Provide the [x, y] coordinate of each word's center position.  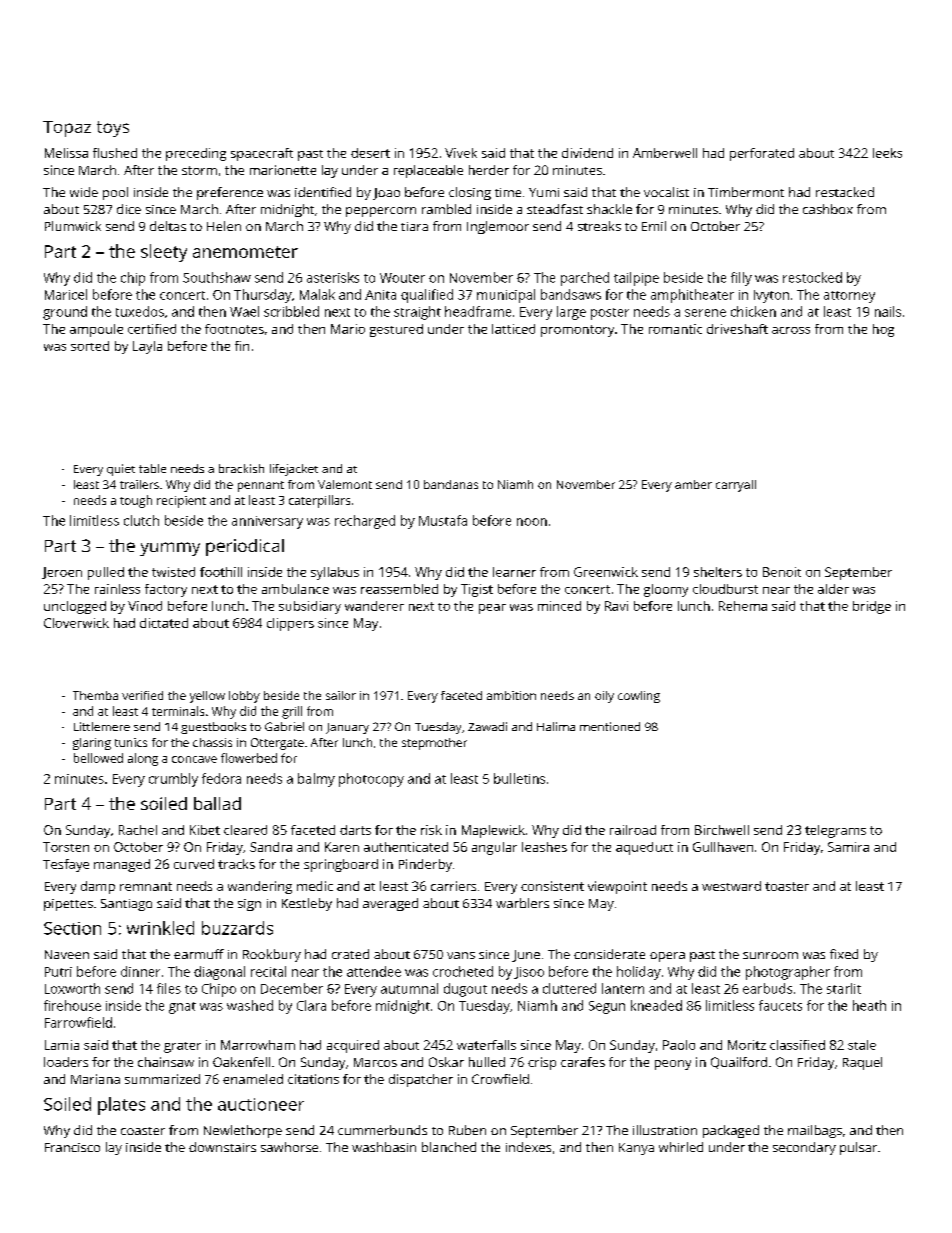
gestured [396, 330]
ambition [511, 695]
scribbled [291, 311]
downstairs [222, 1147]
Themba [95, 695]
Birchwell [722, 830]
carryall [736, 486]
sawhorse [289, 1147]
